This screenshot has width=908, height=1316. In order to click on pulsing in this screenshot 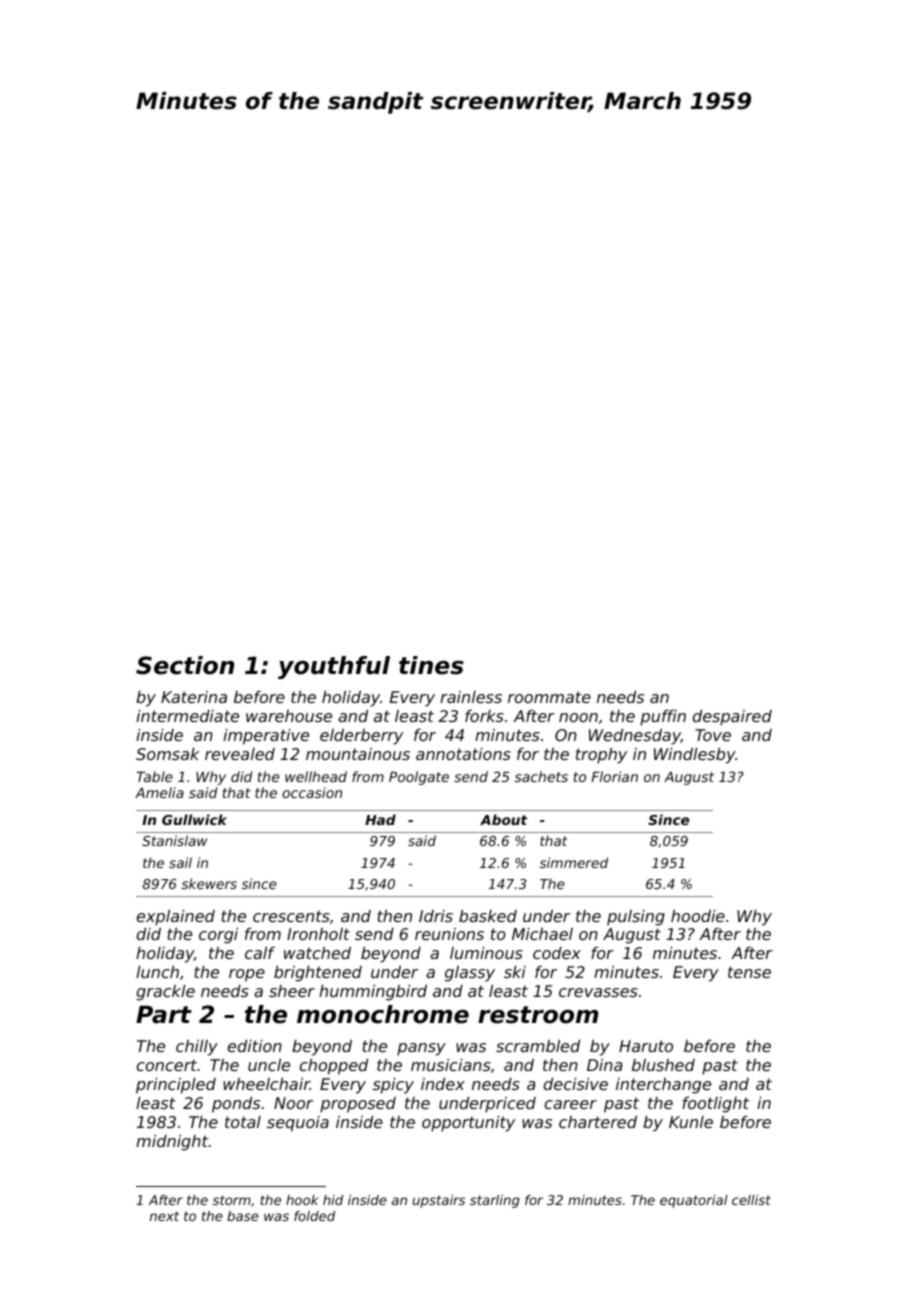, I will do `click(636, 918)`.
